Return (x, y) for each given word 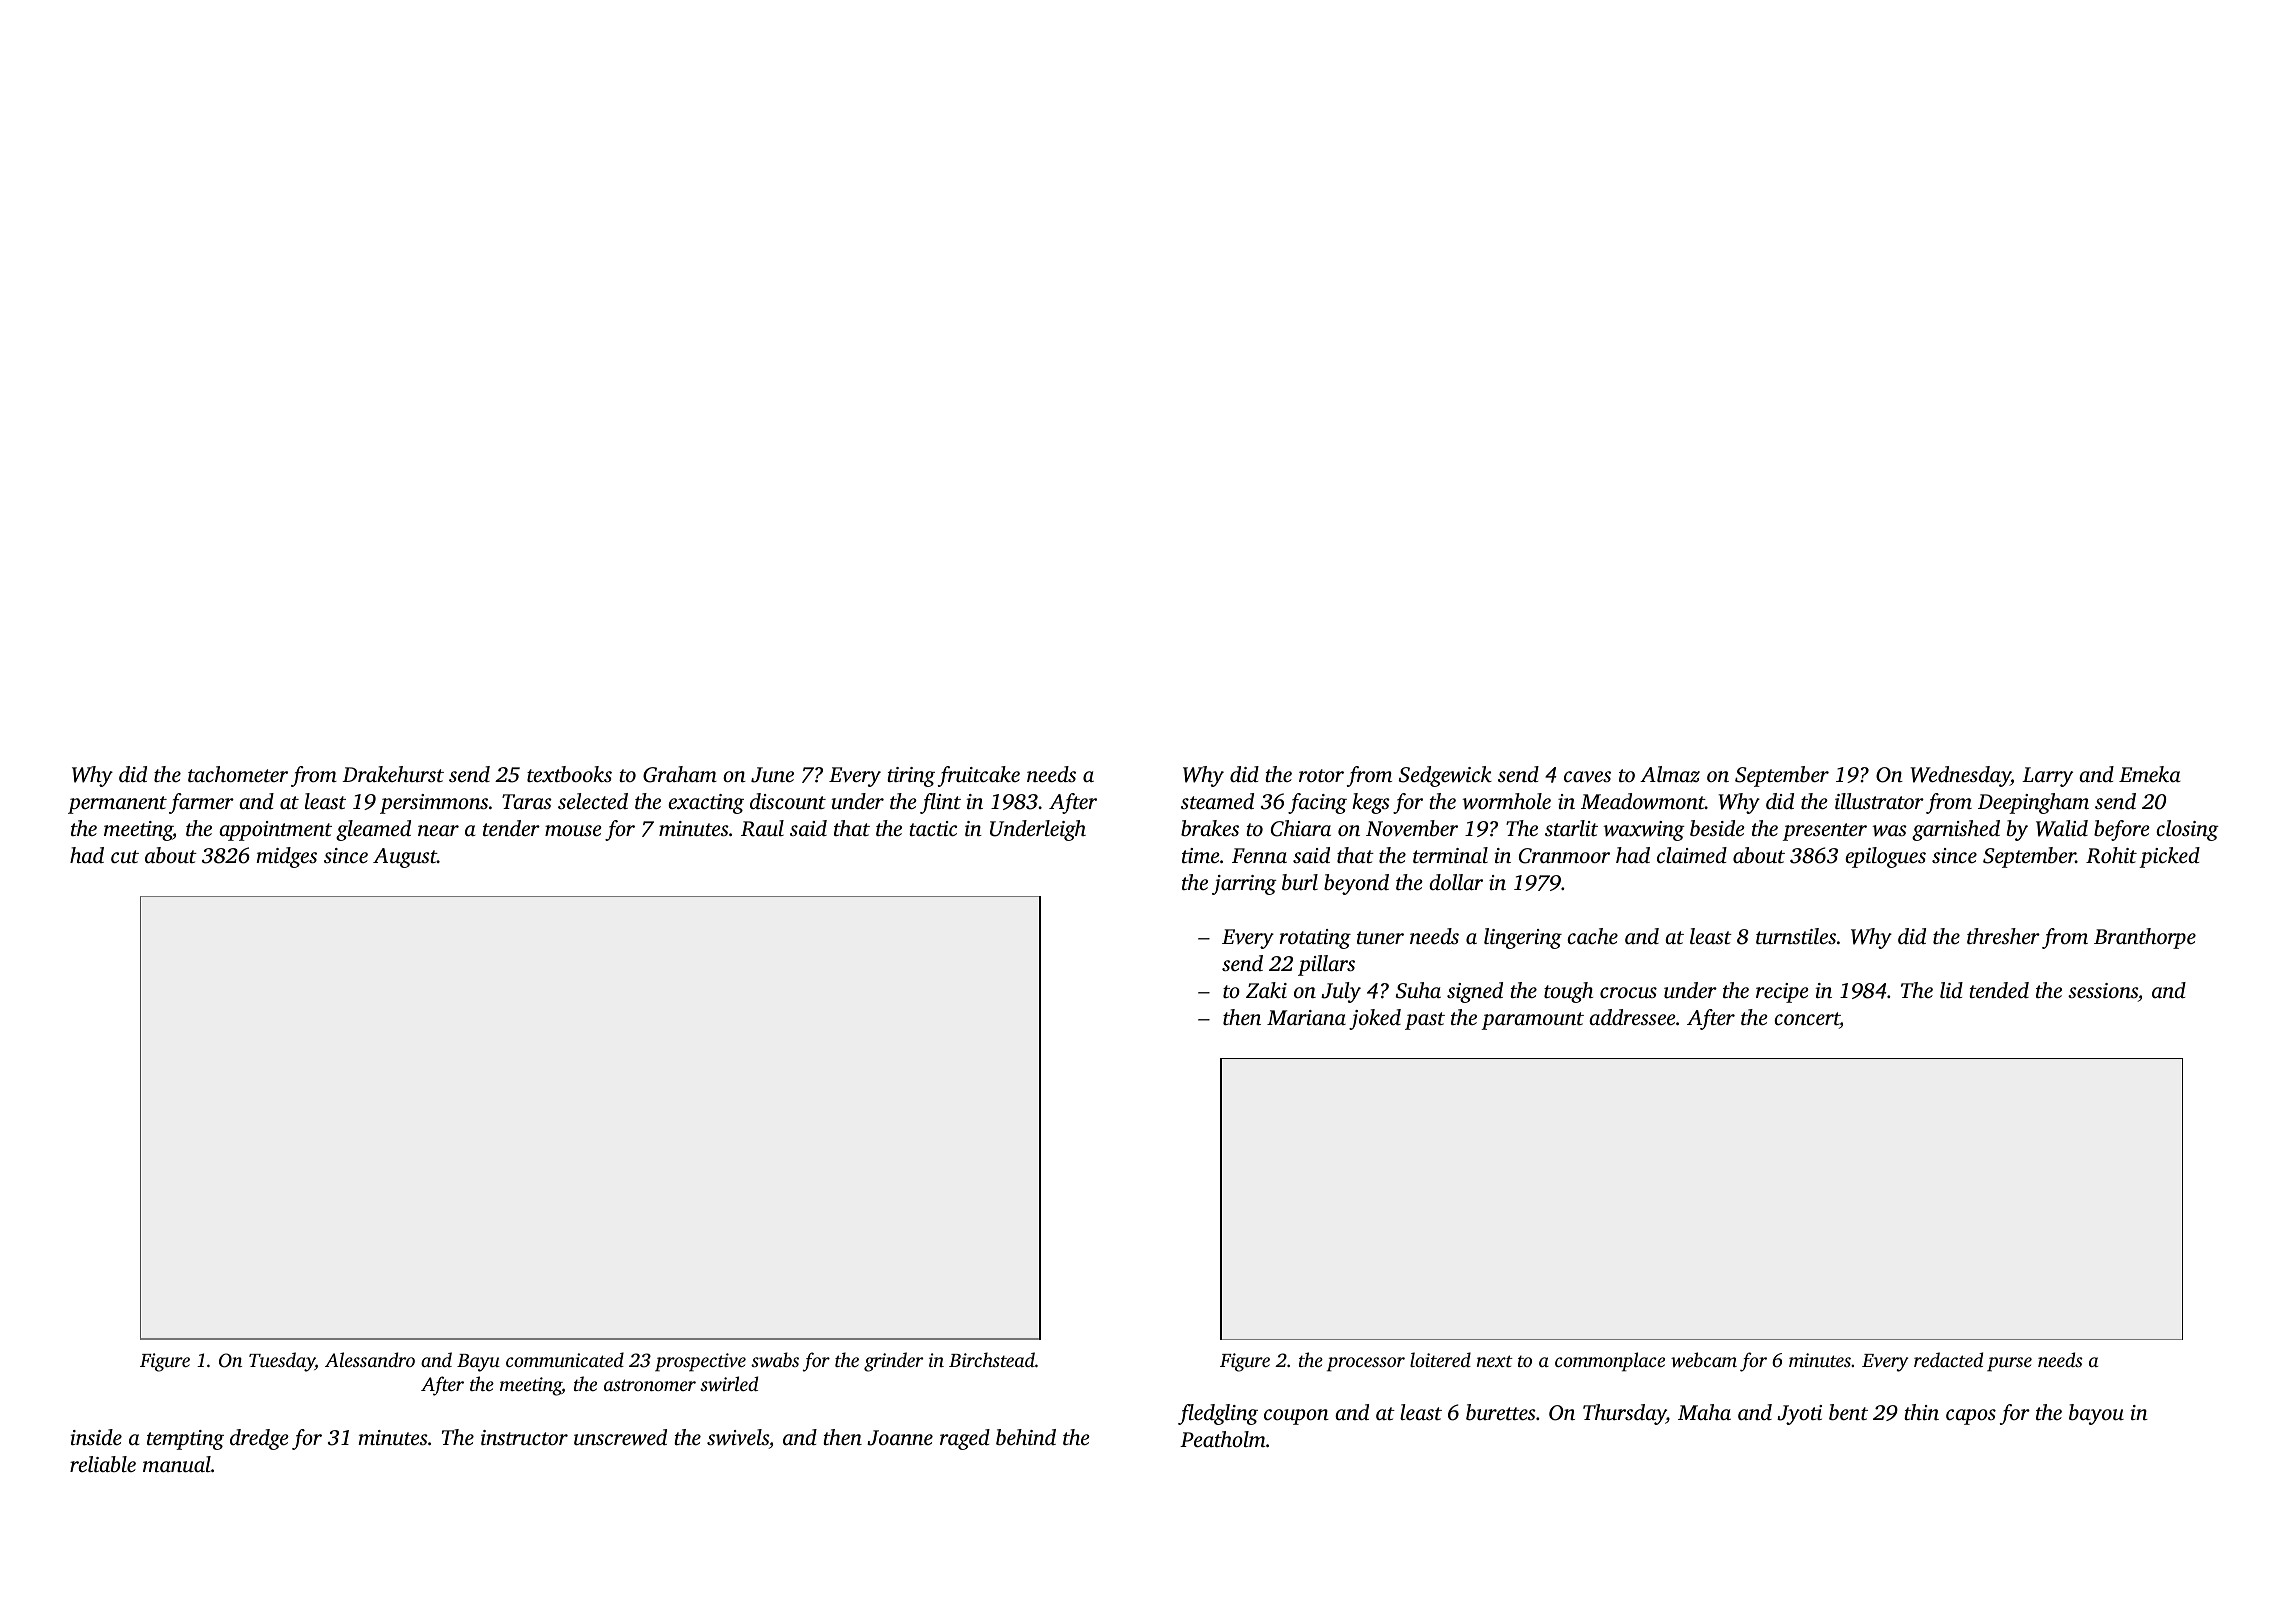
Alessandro (370, 1359)
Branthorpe (2145, 938)
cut (125, 856)
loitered (1440, 1359)
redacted (1948, 1359)
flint (940, 803)
